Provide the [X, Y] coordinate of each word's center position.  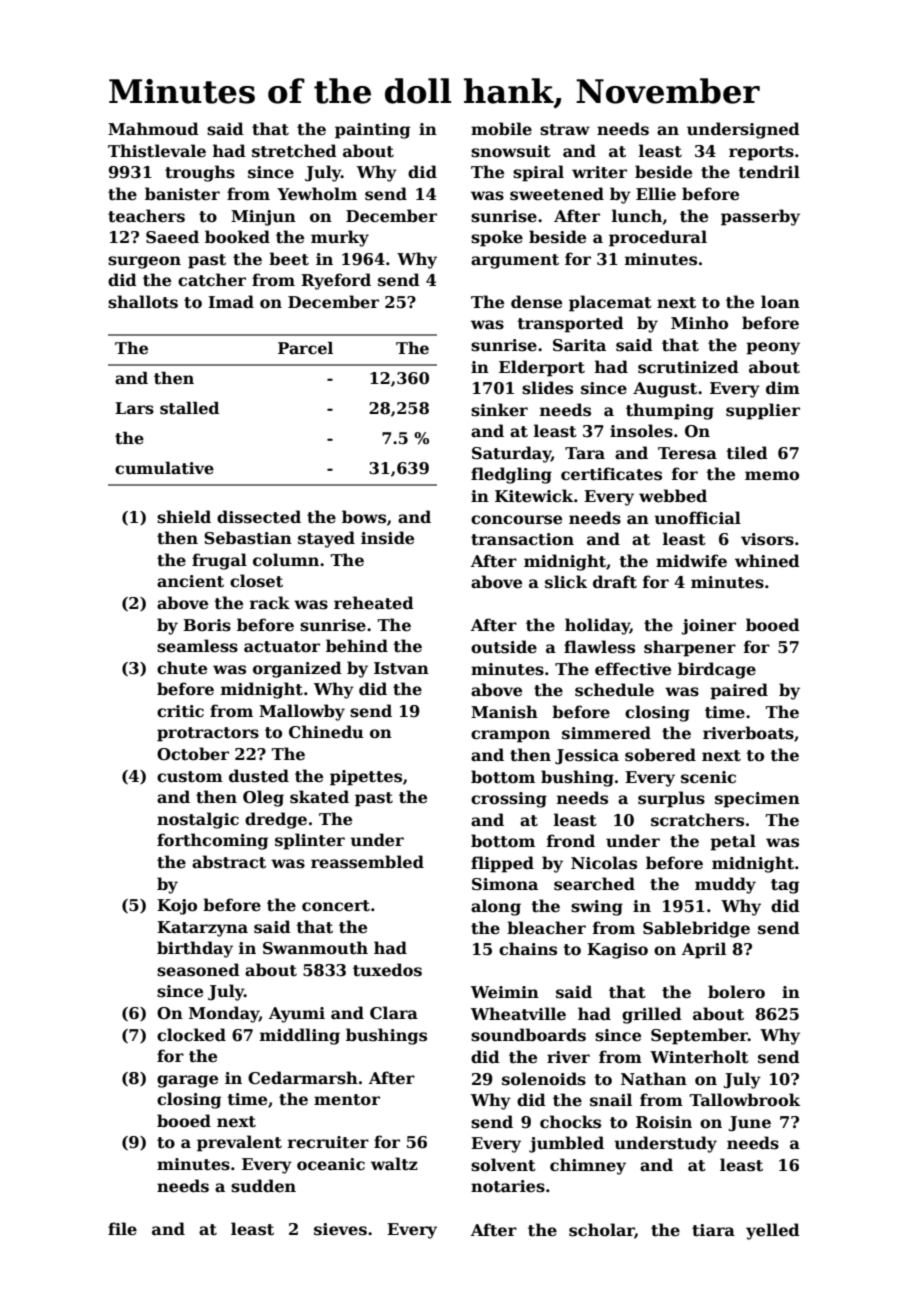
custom [190, 777]
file [122, 1229]
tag [785, 886]
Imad [231, 301]
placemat [610, 303]
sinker [499, 410]
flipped [502, 864]
